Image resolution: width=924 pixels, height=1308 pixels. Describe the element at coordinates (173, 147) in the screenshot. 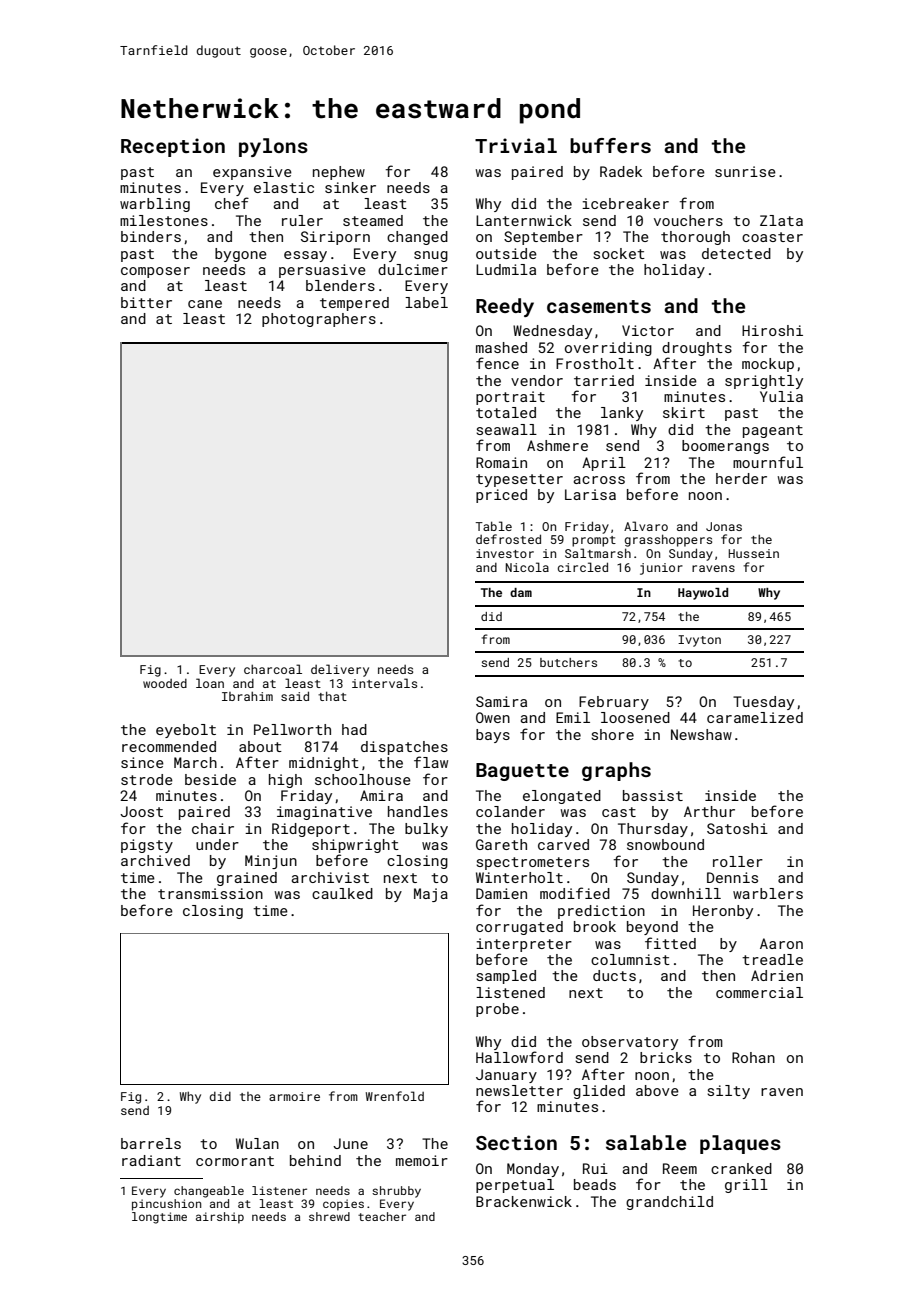

I see `Reception` at that location.
